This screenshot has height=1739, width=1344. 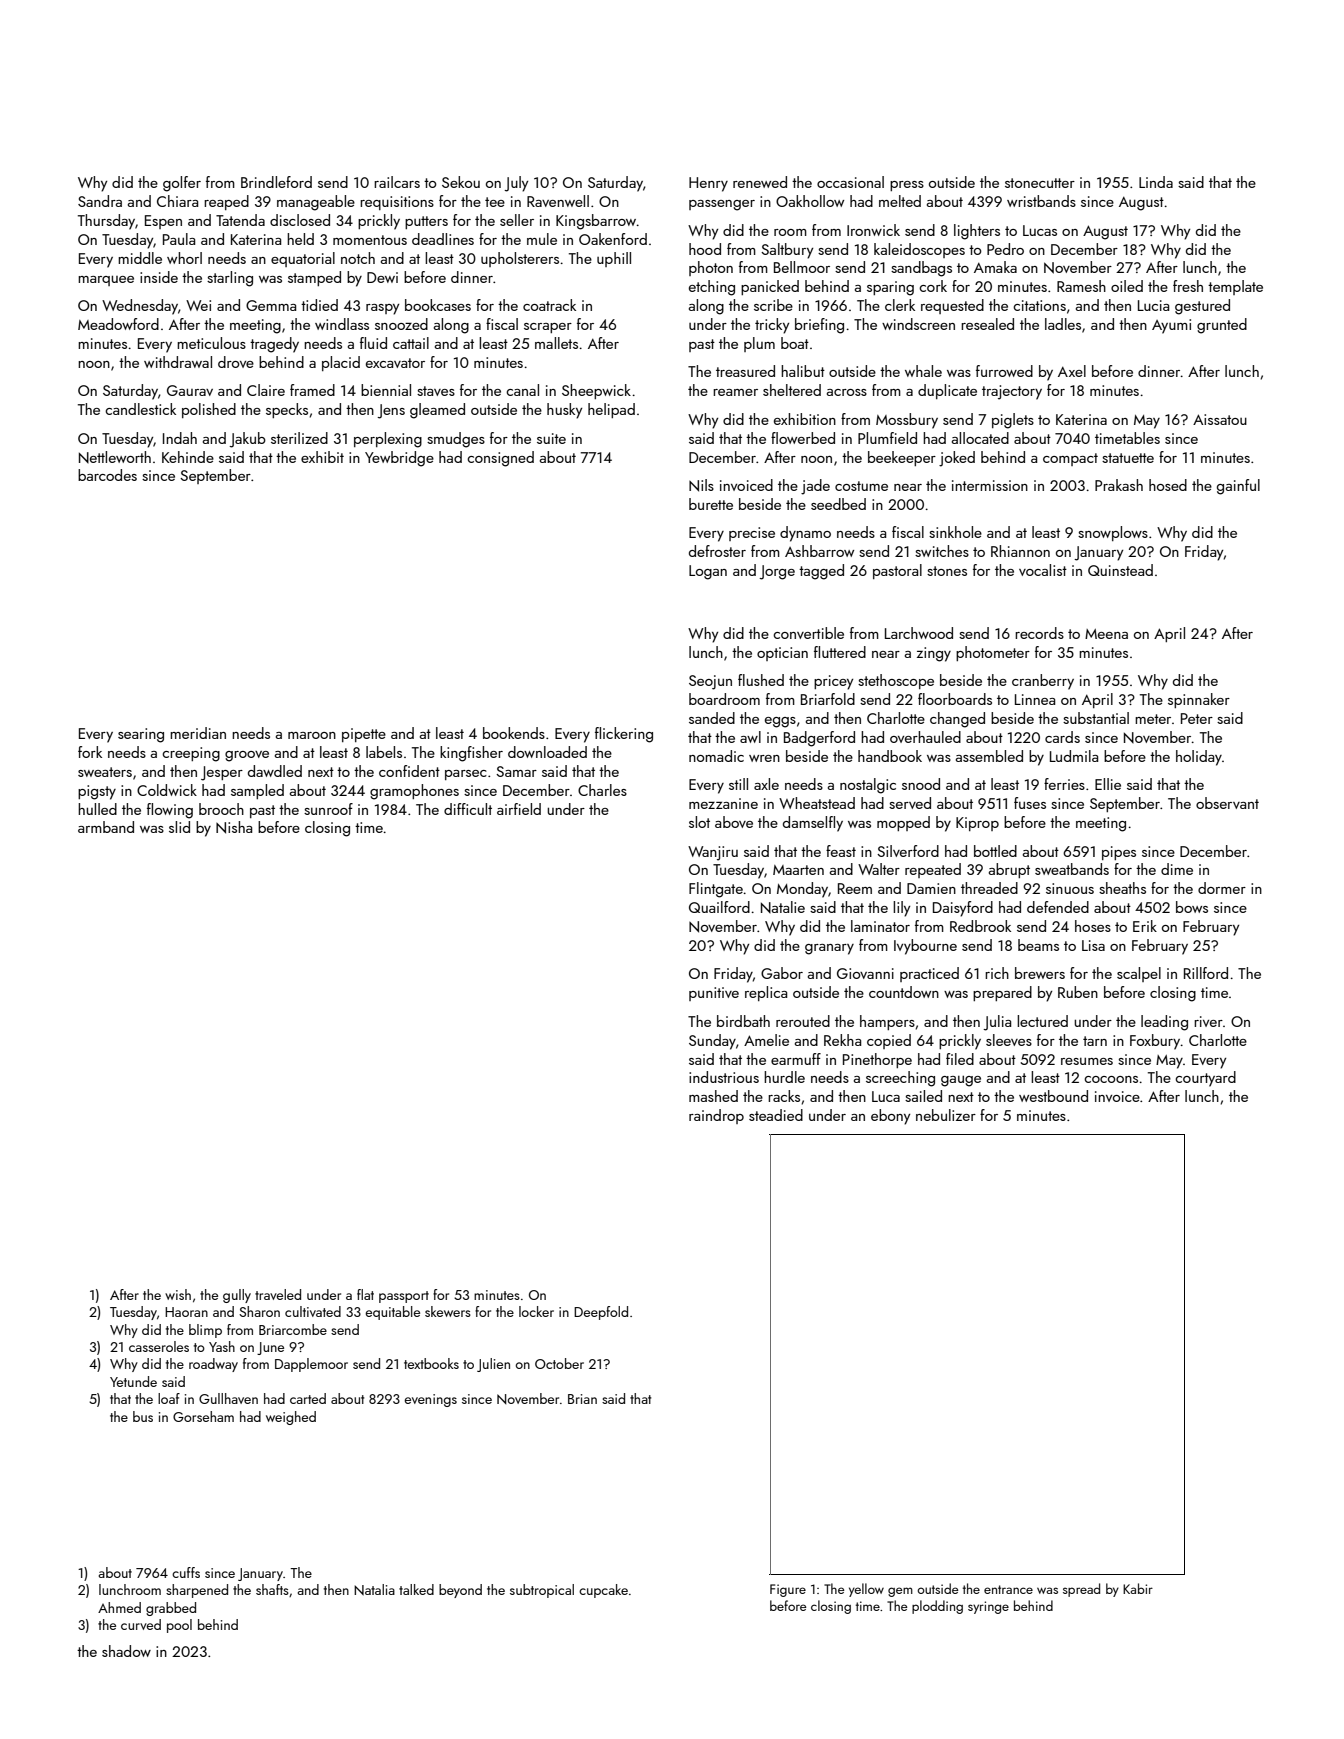 What do you see at coordinates (925, 947) in the screenshot?
I see `Ivybourne` at bounding box center [925, 947].
